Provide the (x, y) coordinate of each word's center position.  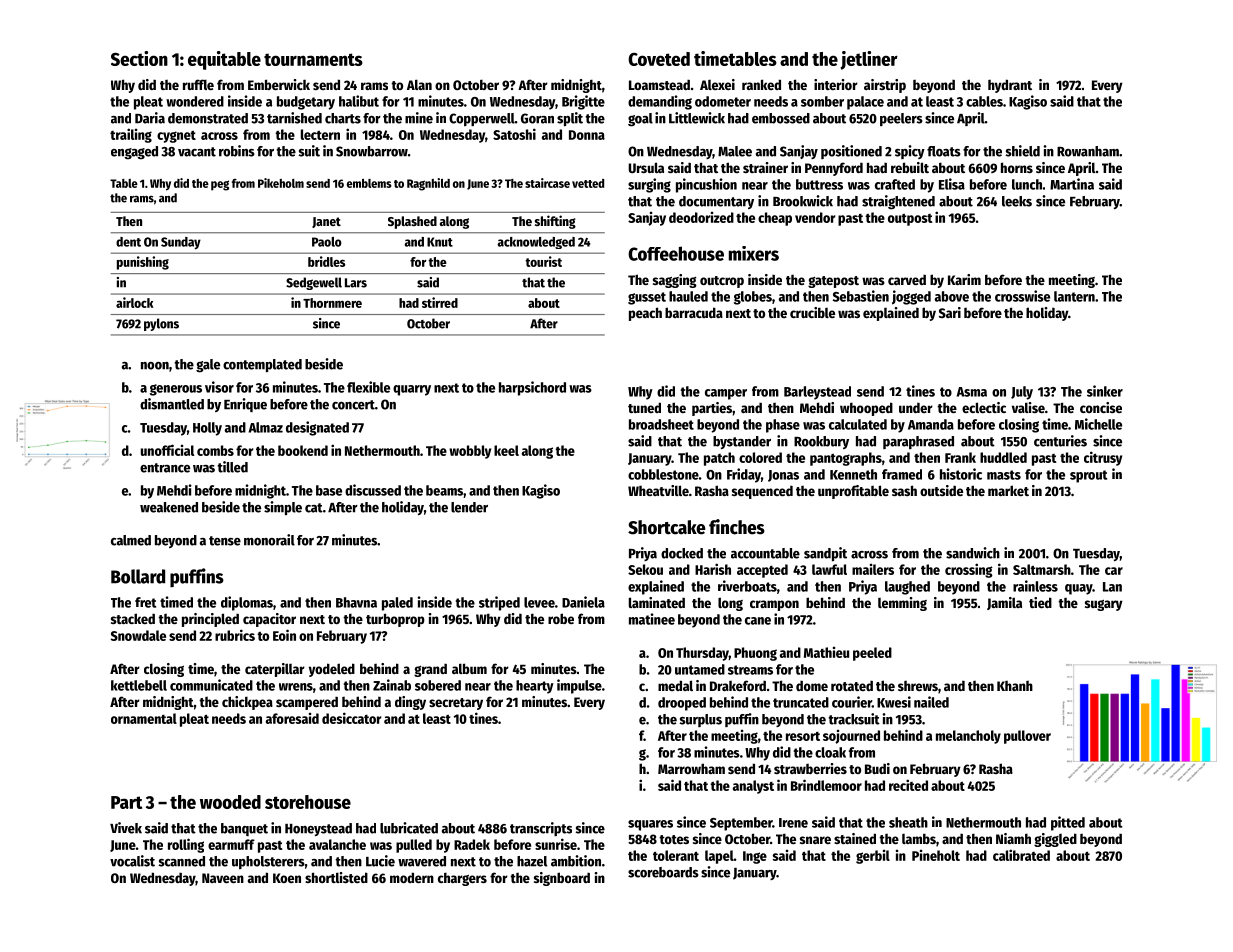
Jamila (1004, 603)
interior (836, 84)
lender (469, 507)
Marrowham (691, 768)
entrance (165, 468)
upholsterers (268, 862)
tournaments (313, 59)
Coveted (659, 59)
